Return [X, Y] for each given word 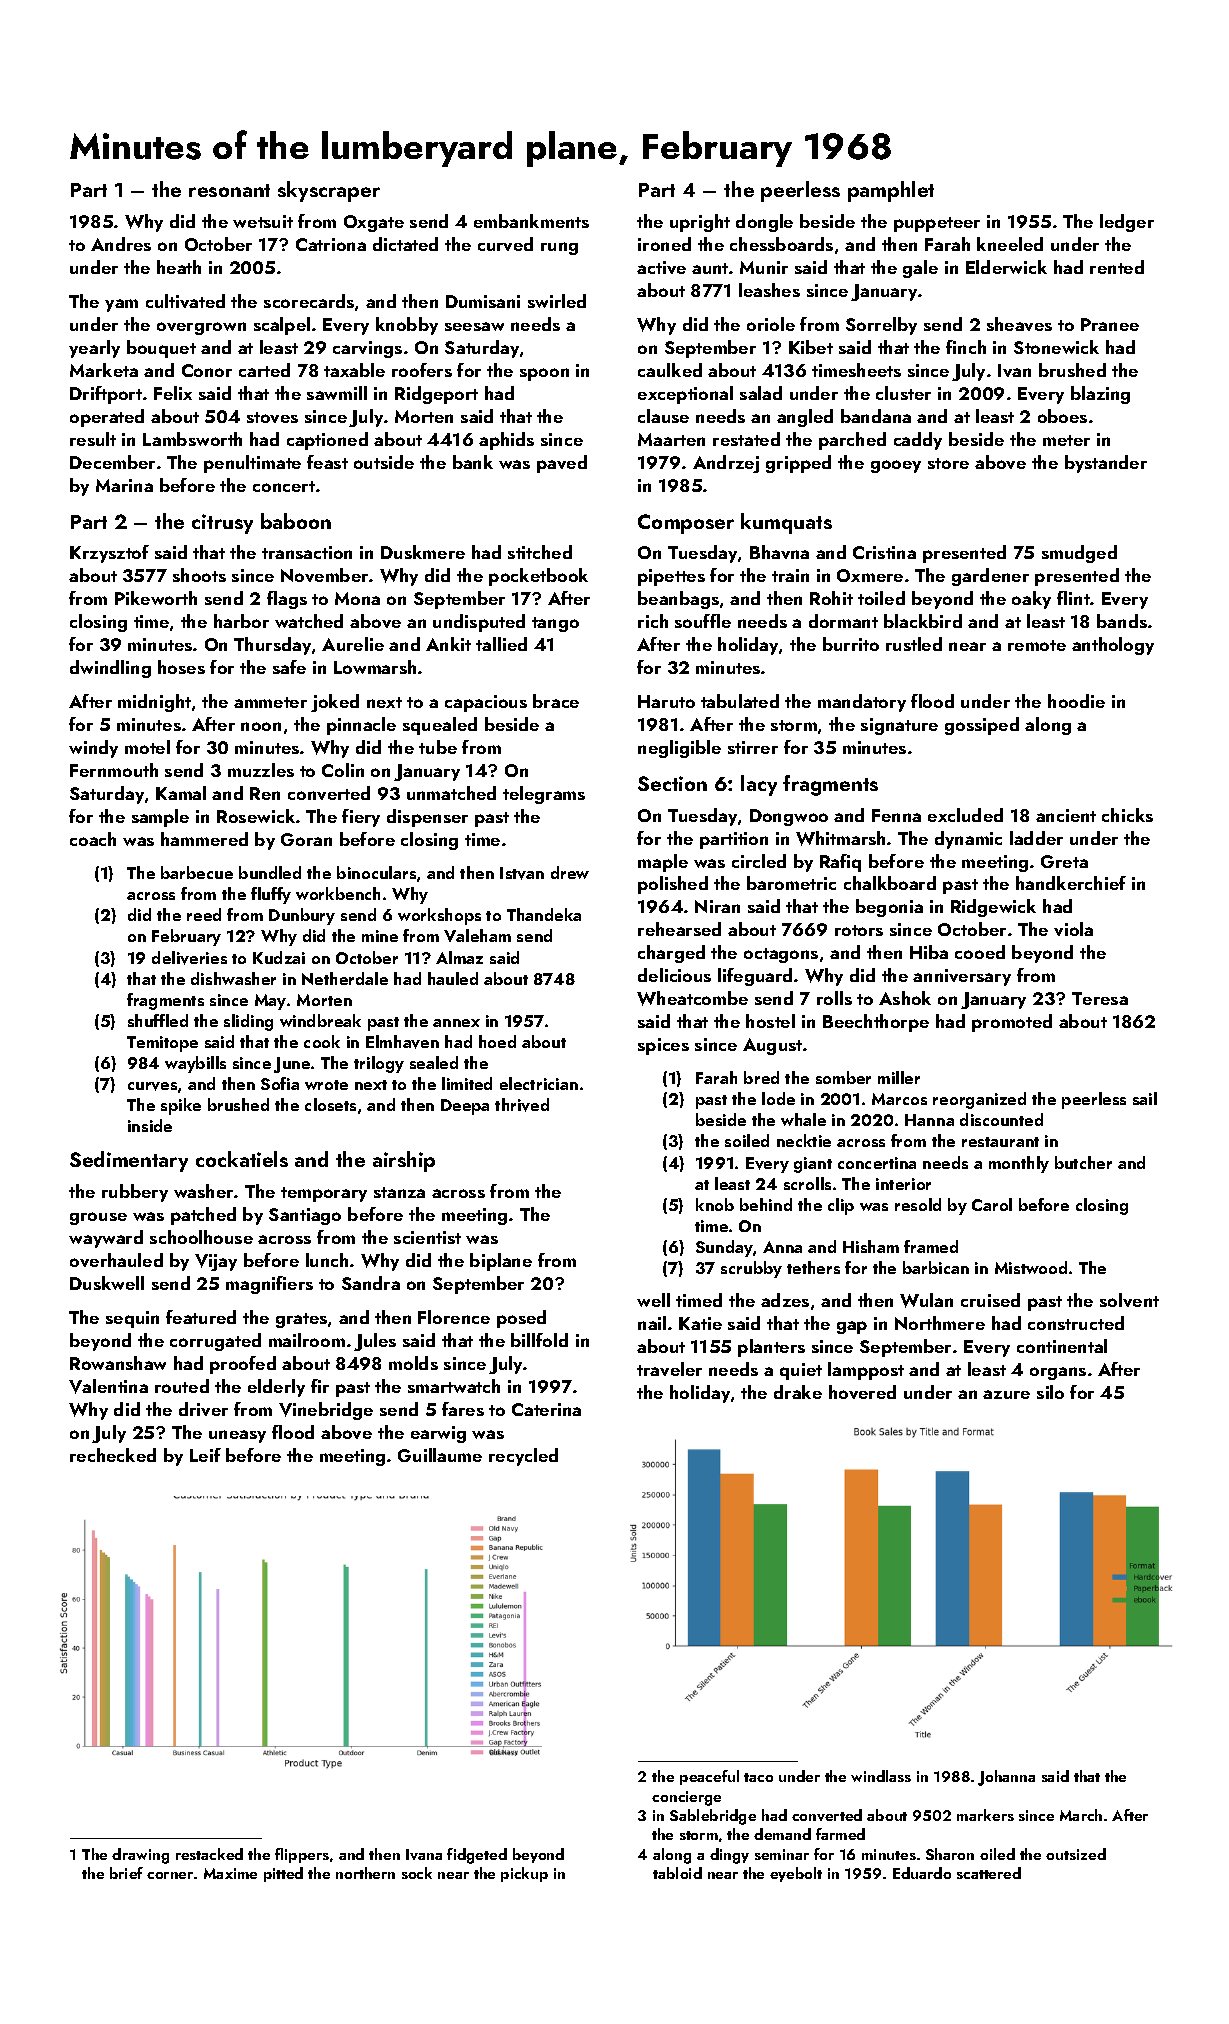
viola [1073, 929]
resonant [229, 190]
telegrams [544, 795]
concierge [686, 1798]
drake [798, 1392]
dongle [764, 223]
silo [1050, 1392]
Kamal [181, 793]
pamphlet [891, 191]
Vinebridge [326, 1411]
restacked [209, 1854]
